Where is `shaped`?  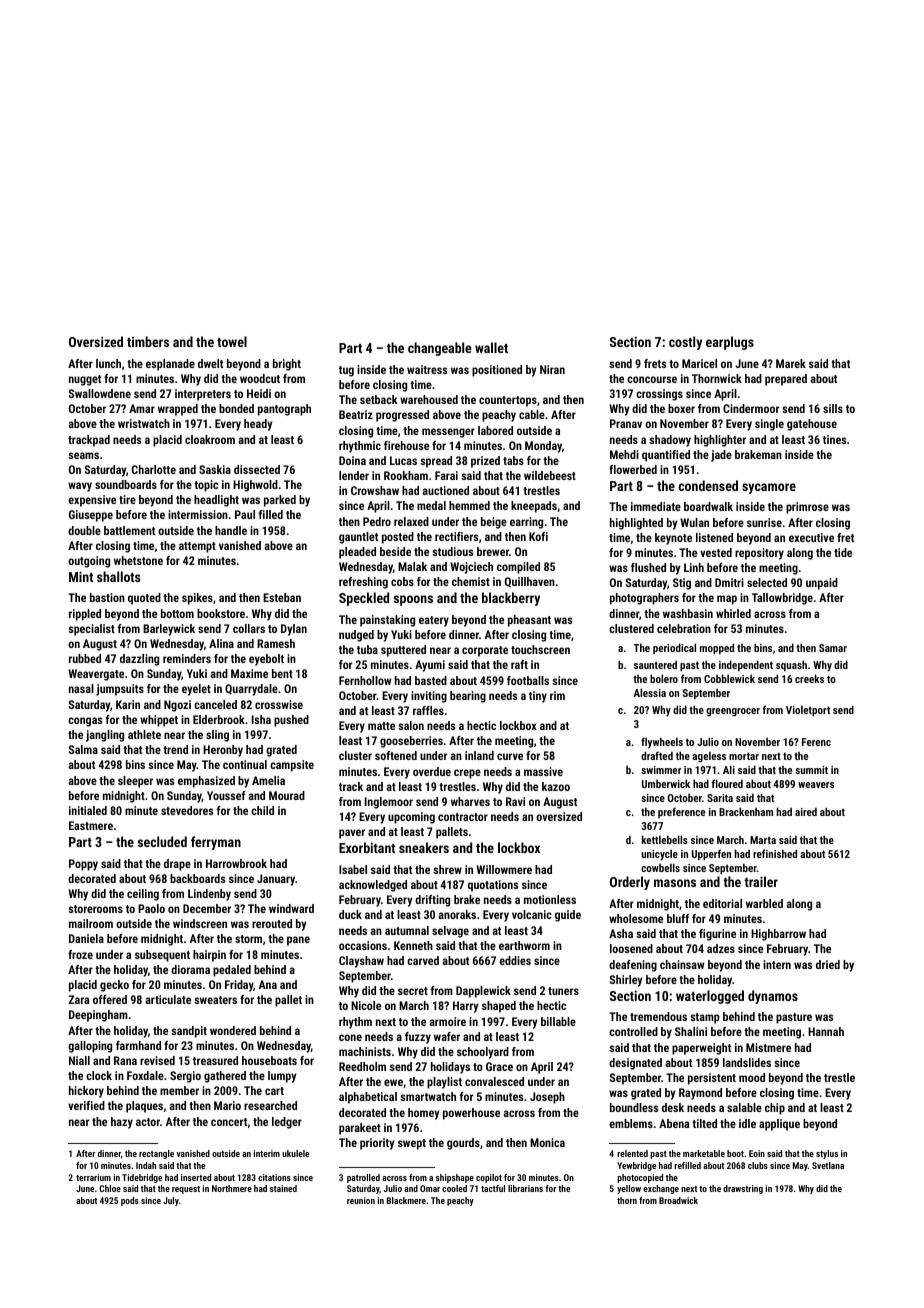
shaped is located at coordinates (499, 1007).
